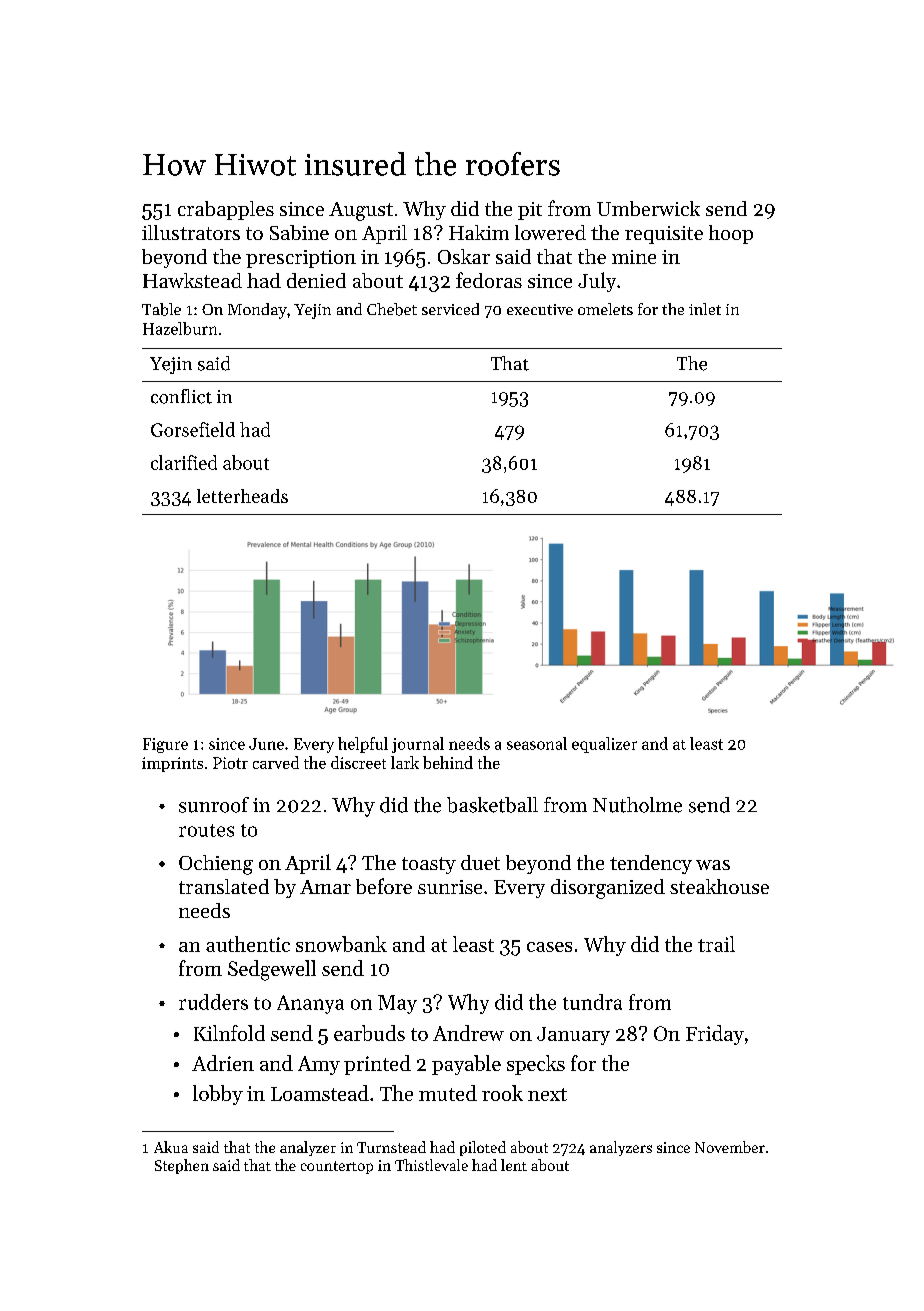  What do you see at coordinates (604, 745) in the page?
I see `equalizer` at bounding box center [604, 745].
